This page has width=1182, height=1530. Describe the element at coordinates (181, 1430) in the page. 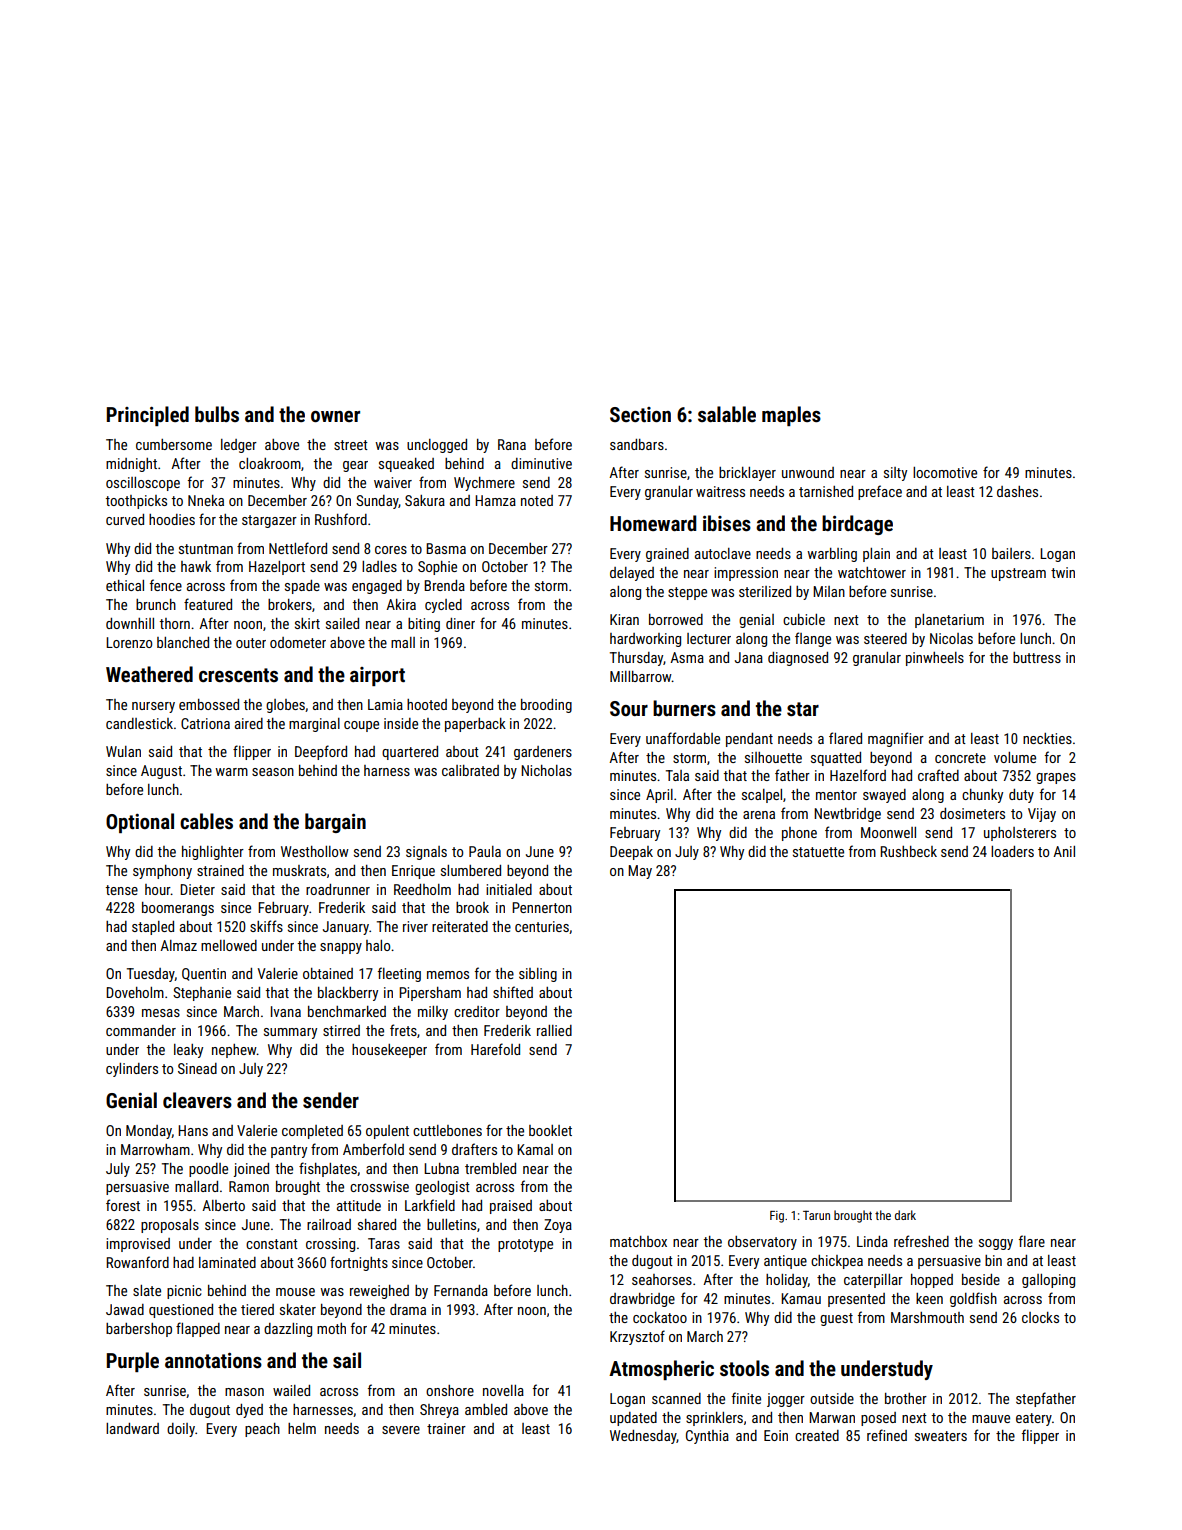

I see `doily` at that location.
